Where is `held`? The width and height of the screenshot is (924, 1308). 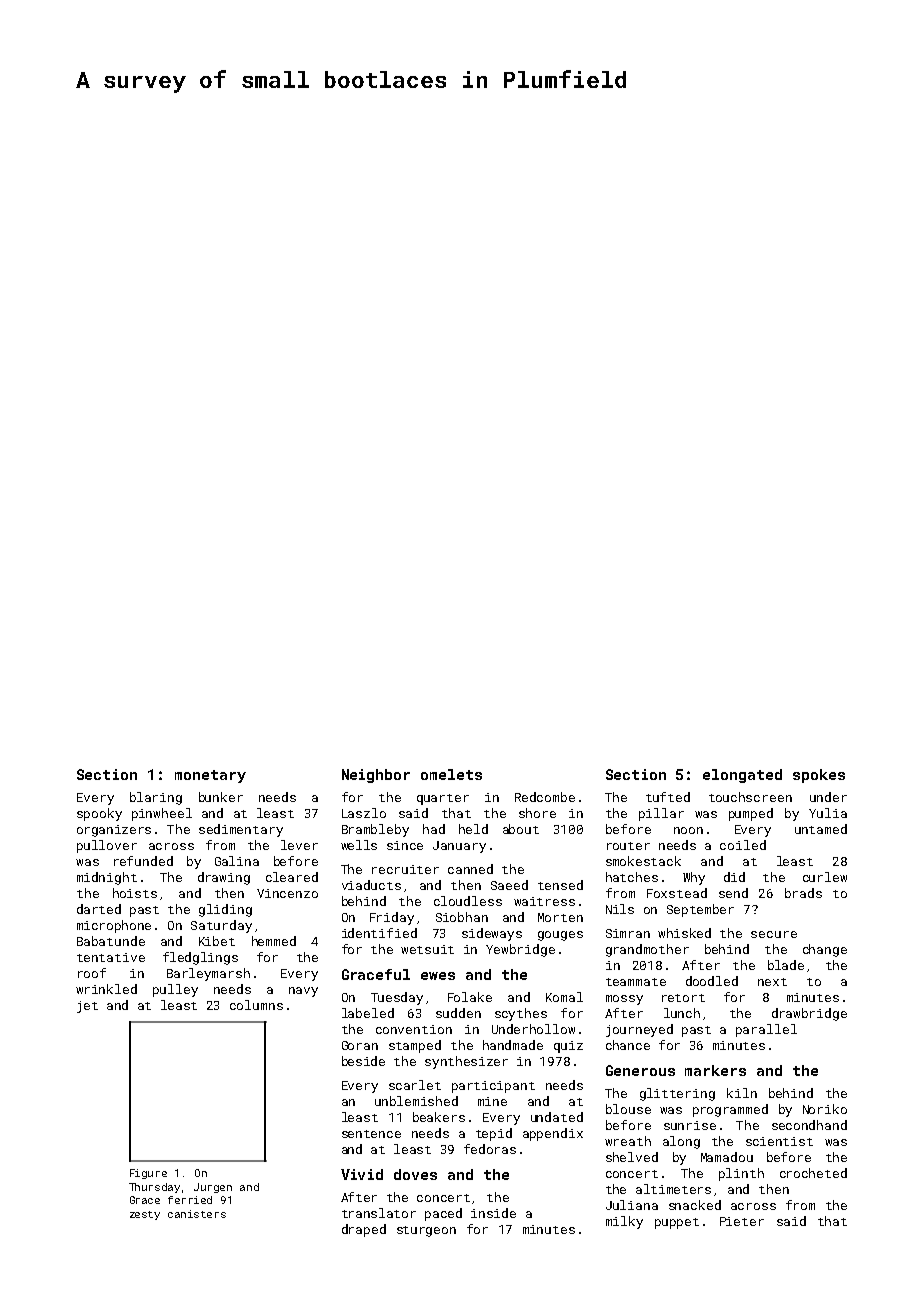
held is located at coordinates (473, 829).
